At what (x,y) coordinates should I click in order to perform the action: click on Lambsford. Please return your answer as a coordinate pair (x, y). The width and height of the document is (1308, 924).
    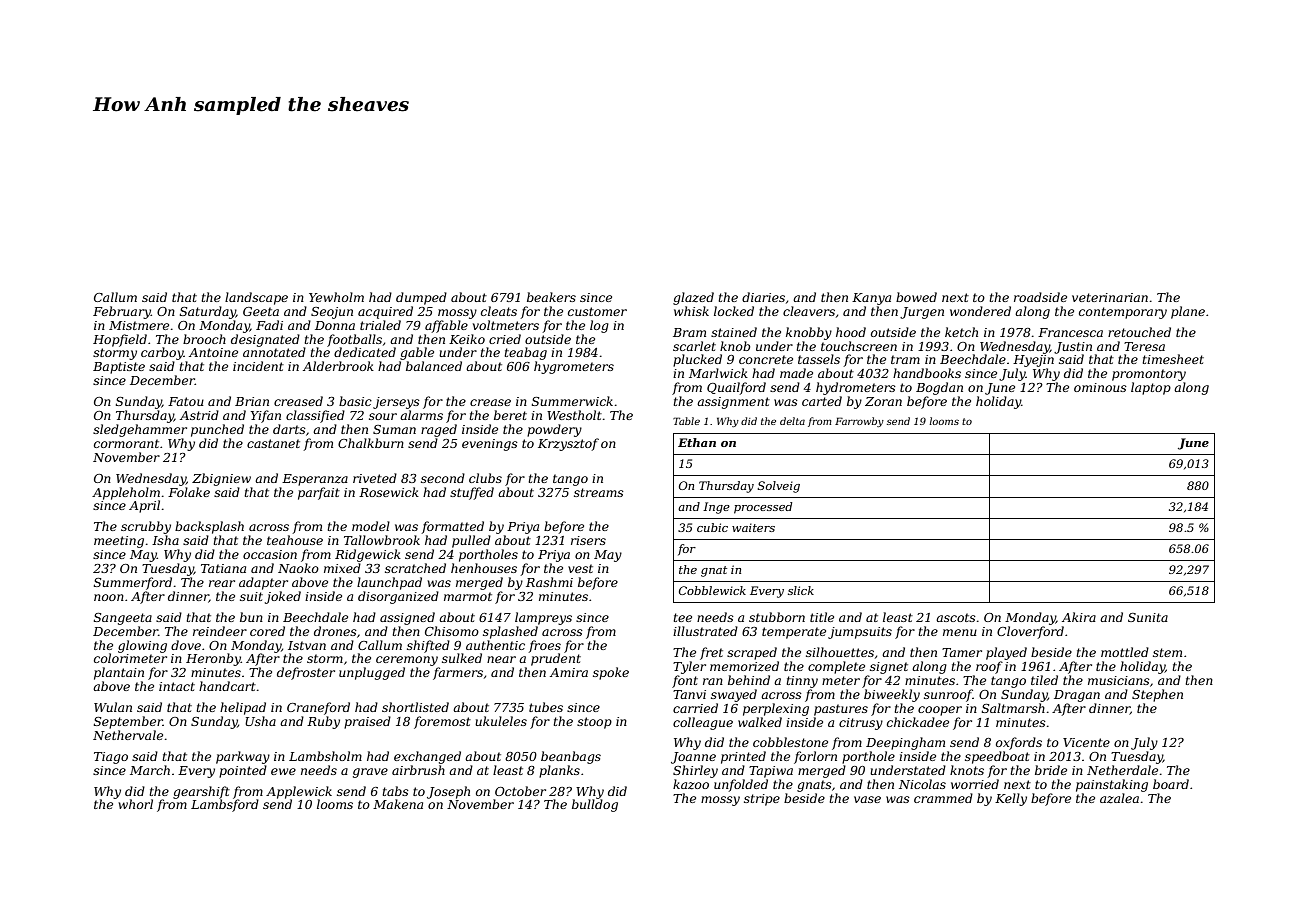
    Looking at the image, I should click on (225, 805).
